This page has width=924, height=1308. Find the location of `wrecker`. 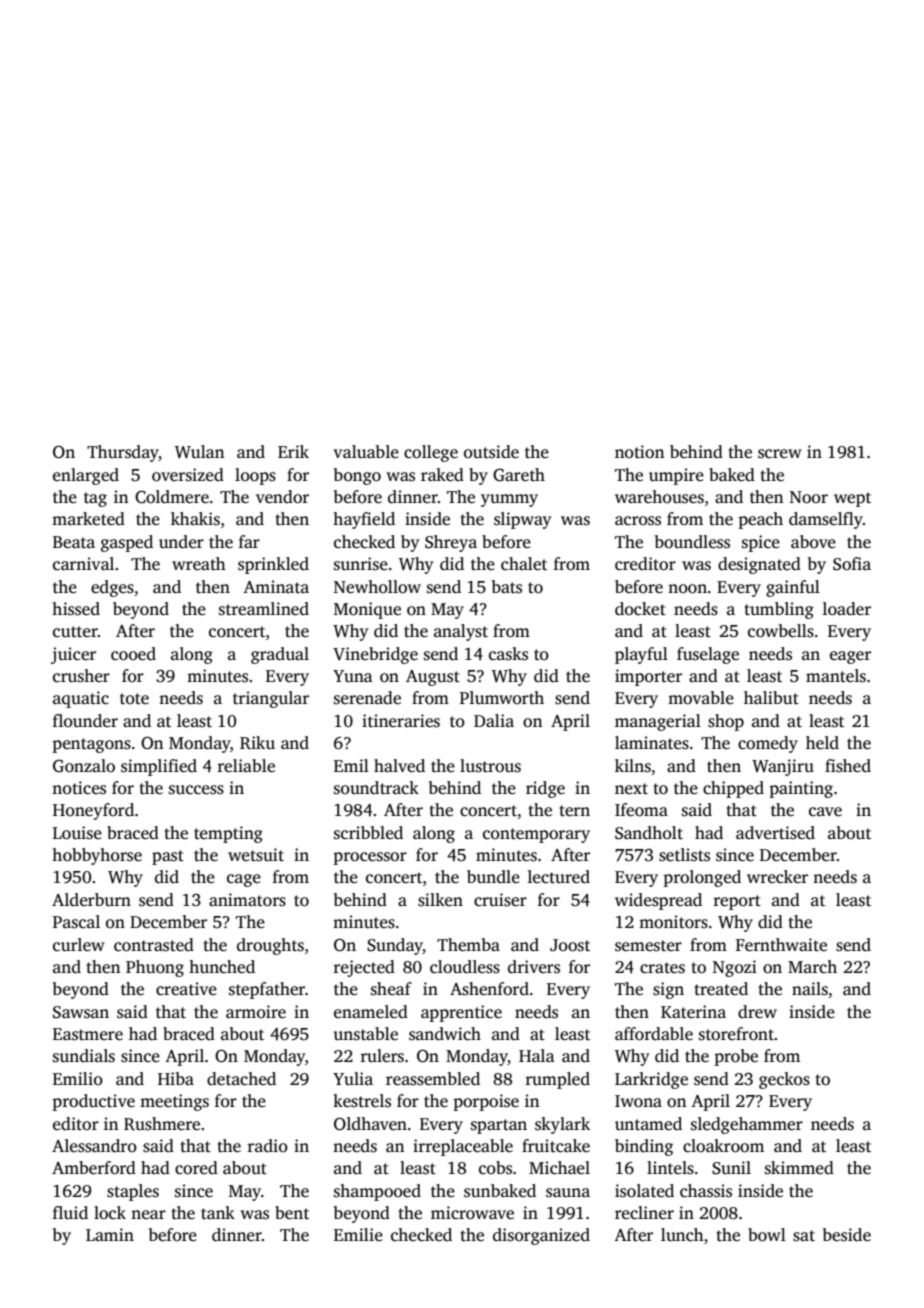

wrecker is located at coordinates (777, 877).
